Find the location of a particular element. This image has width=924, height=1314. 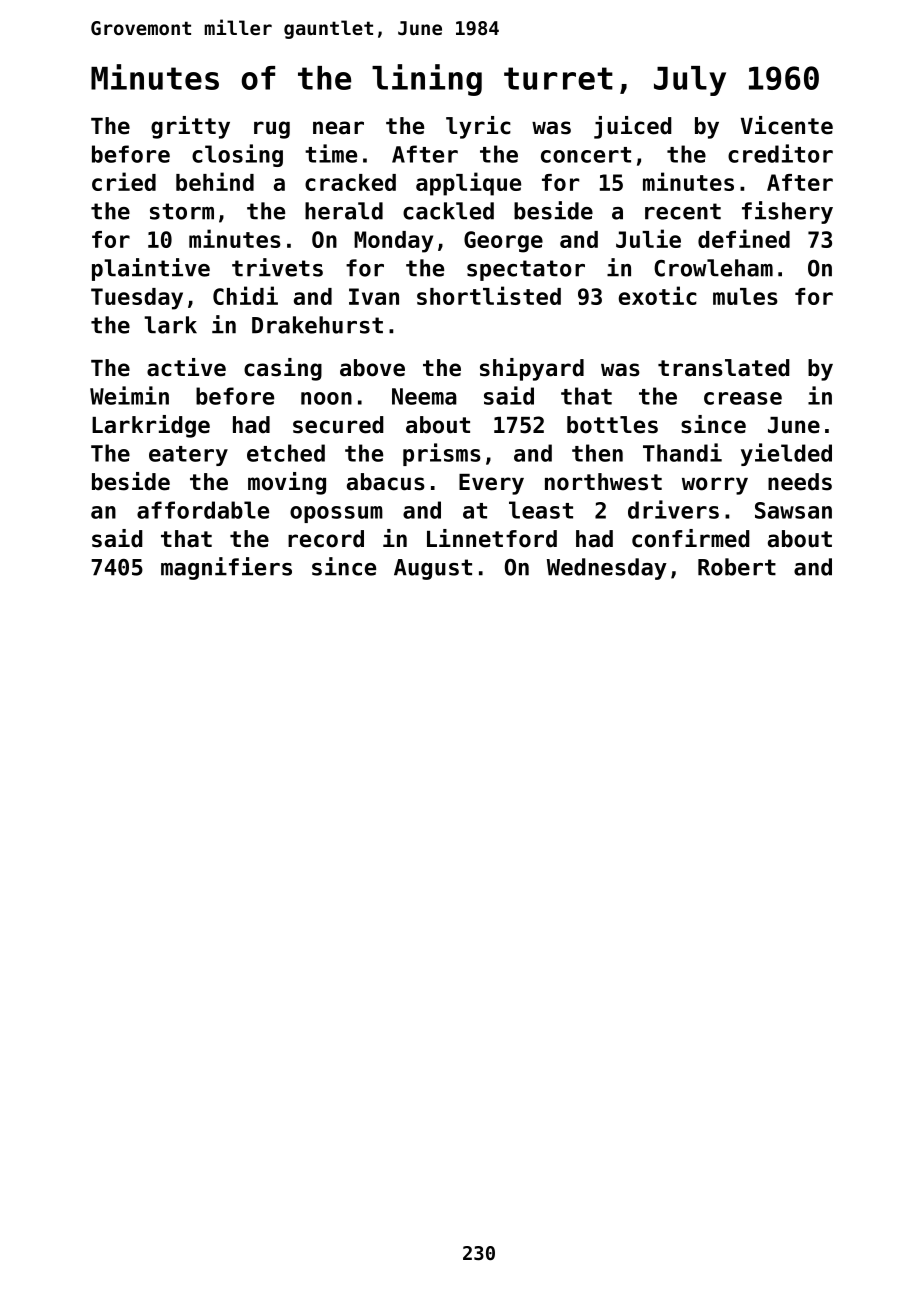

Crowleham is located at coordinates (713, 268).
